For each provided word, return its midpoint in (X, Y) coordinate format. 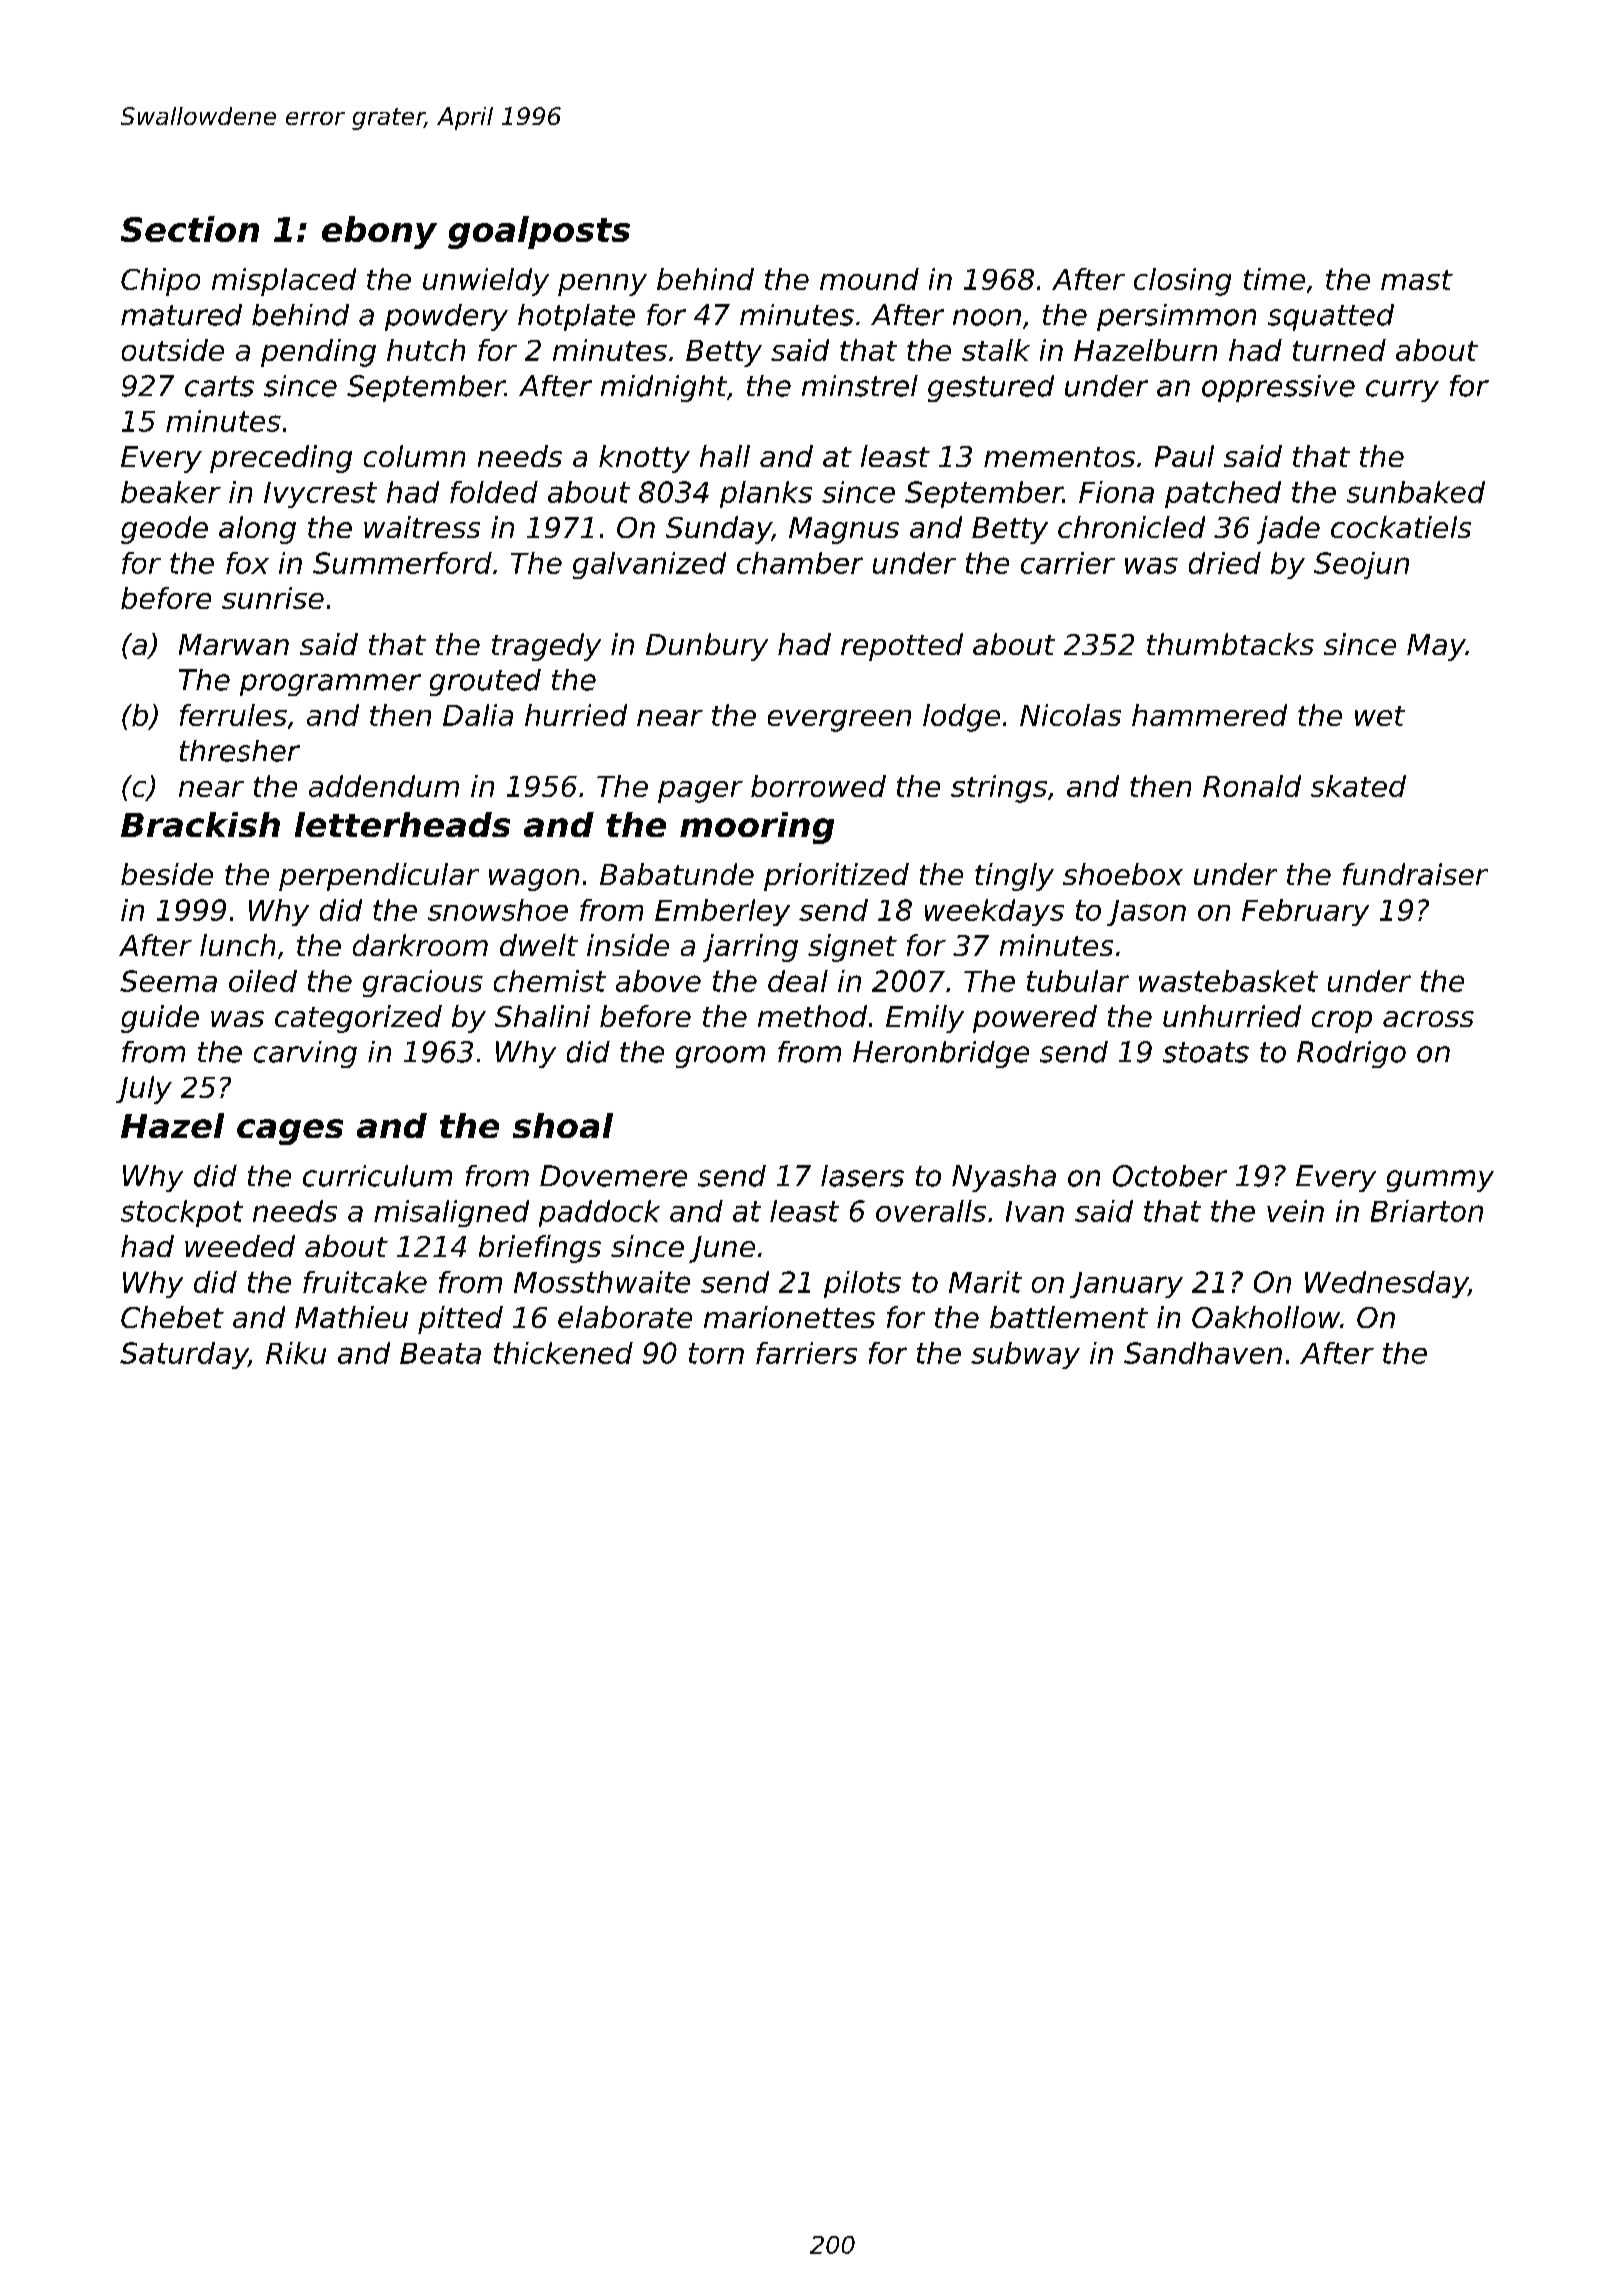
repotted (902, 647)
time (1274, 279)
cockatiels (1401, 527)
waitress (422, 527)
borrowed (818, 786)
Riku (296, 1353)
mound (869, 279)
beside (167, 874)
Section (190, 229)
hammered (1209, 715)
